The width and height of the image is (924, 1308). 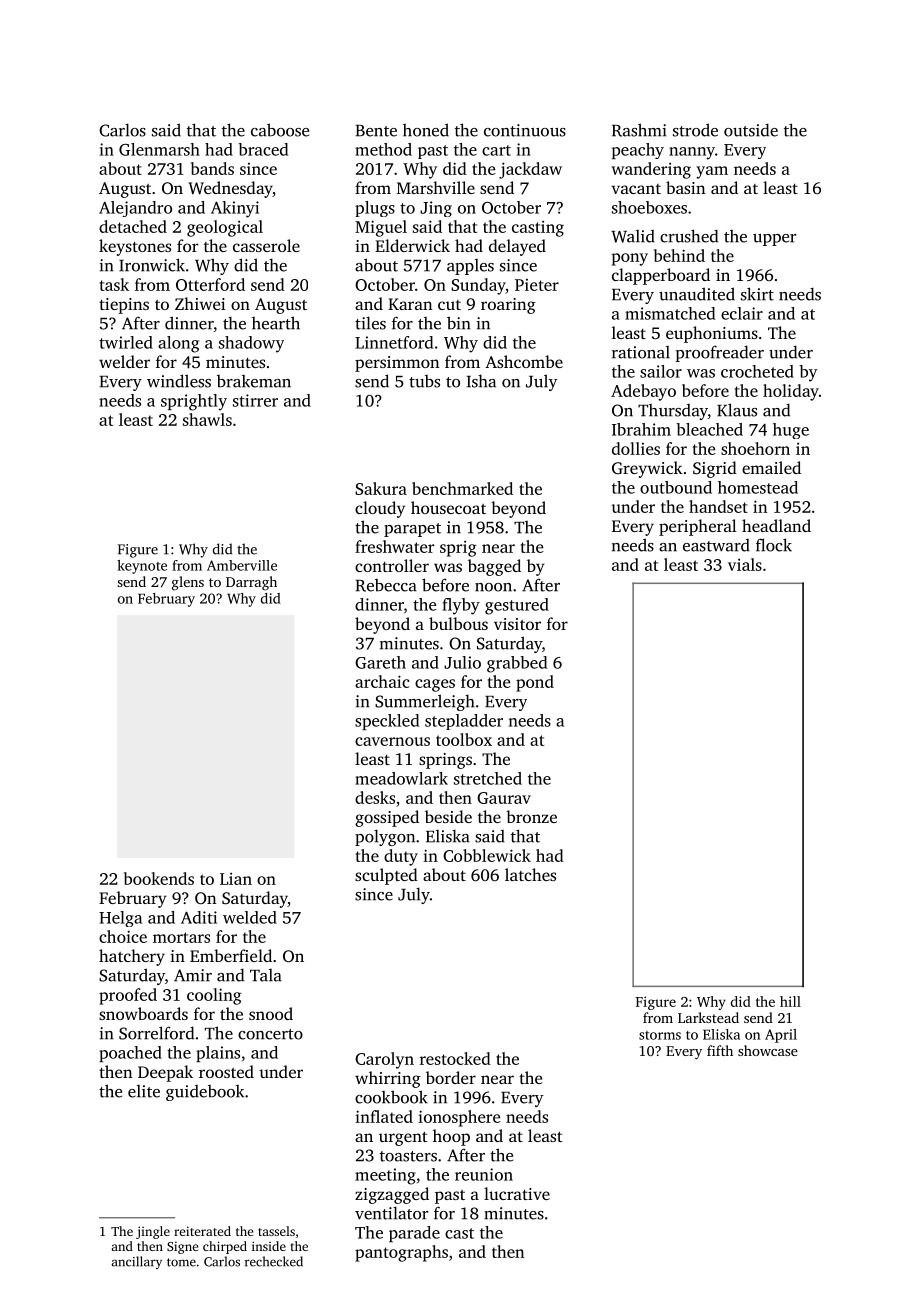 What do you see at coordinates (781, 1036) in the image?
I see `April` at bounding box center [781, 1036].
